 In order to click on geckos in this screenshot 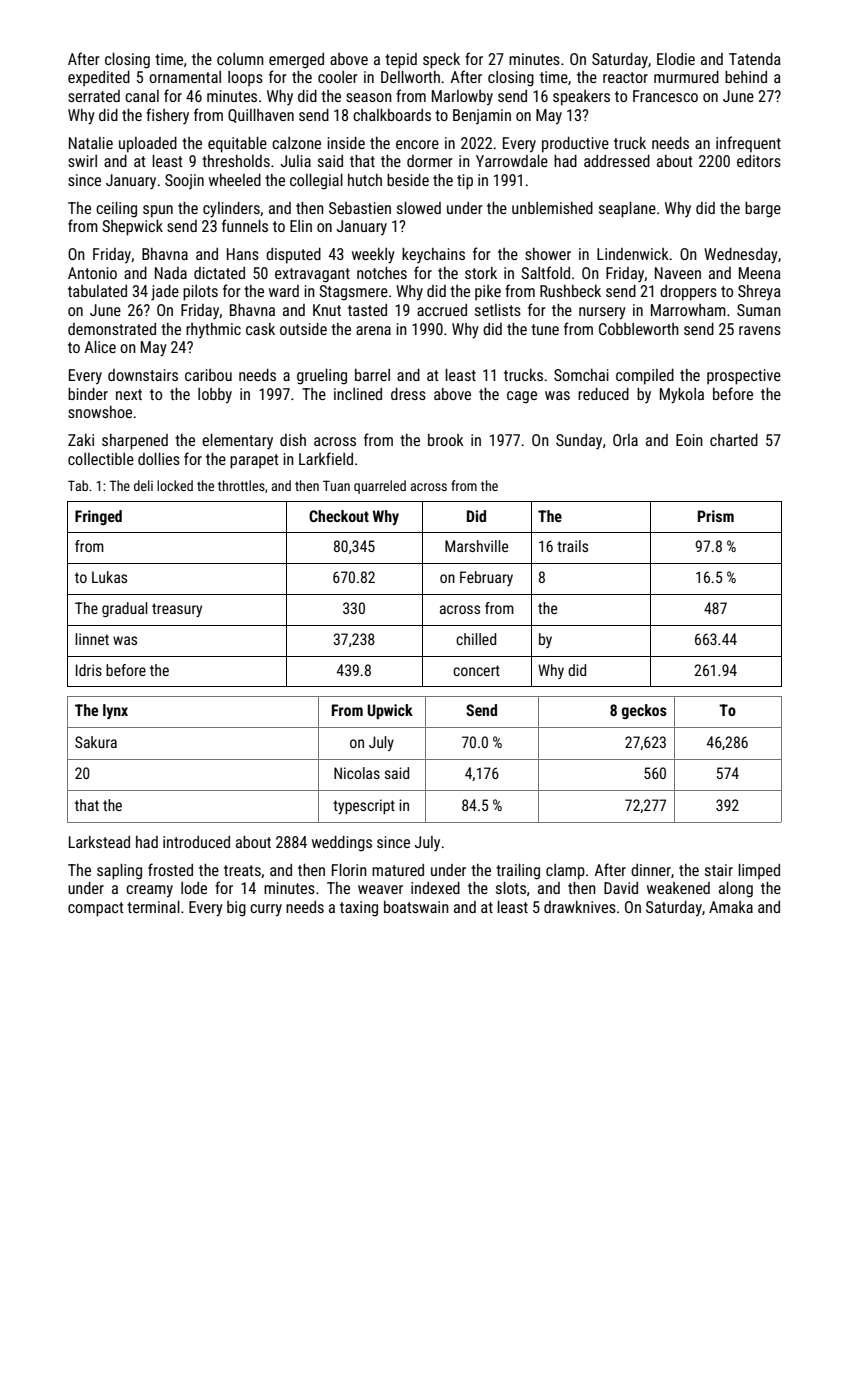, I will do `click(644, 711)`.
